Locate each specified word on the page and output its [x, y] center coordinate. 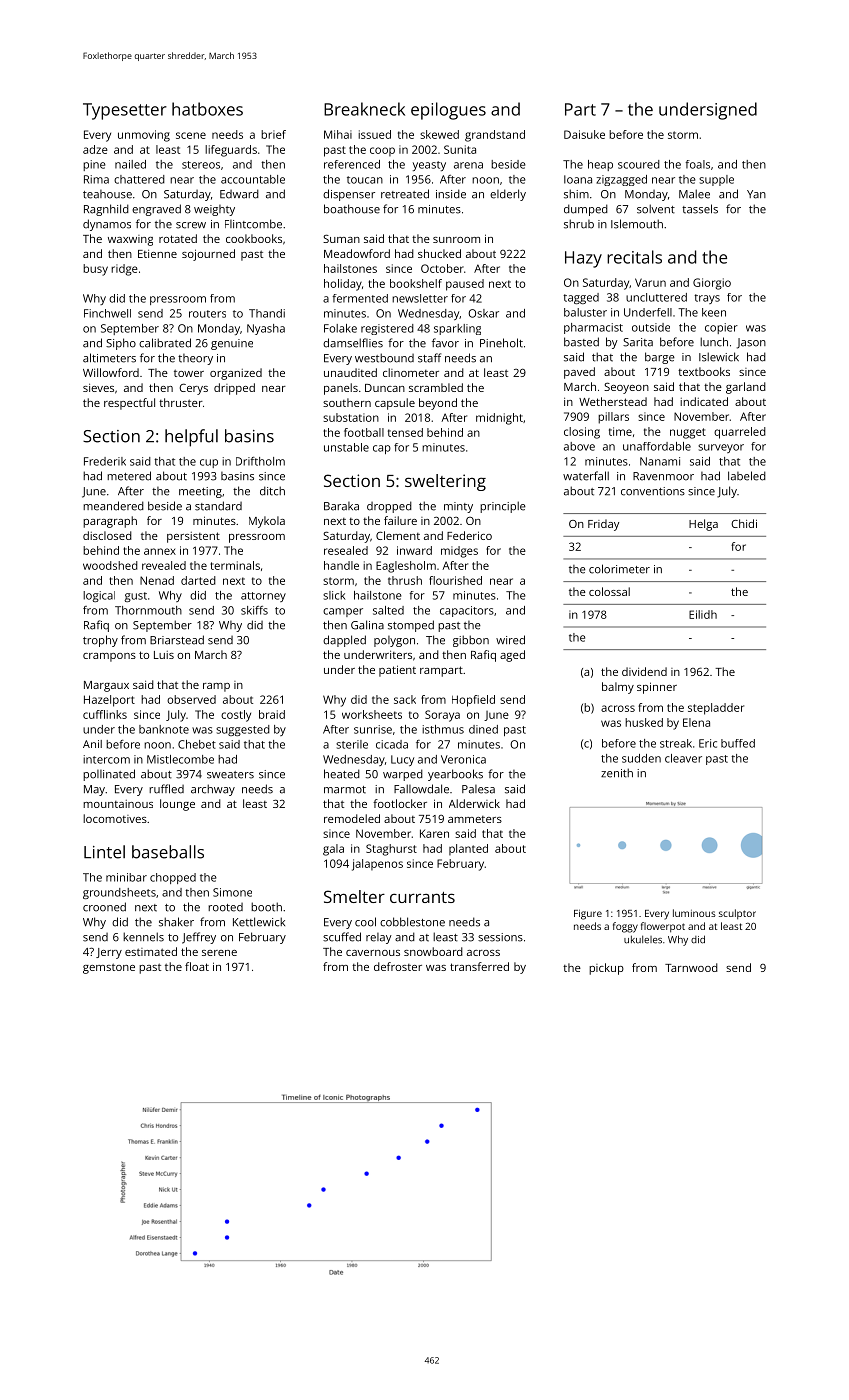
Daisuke [584, 134]
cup [209, 463]
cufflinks [105, 714]
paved [579, 373]
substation [351, 417]
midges [459, 552]
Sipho [121, 344]
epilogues [448, 111]
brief [273, 134]
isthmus [443, 729]
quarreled [740, 433]
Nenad [157, 580]
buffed [738, 743]
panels [341, 389]
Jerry [109, 953]
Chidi [744, 523]
